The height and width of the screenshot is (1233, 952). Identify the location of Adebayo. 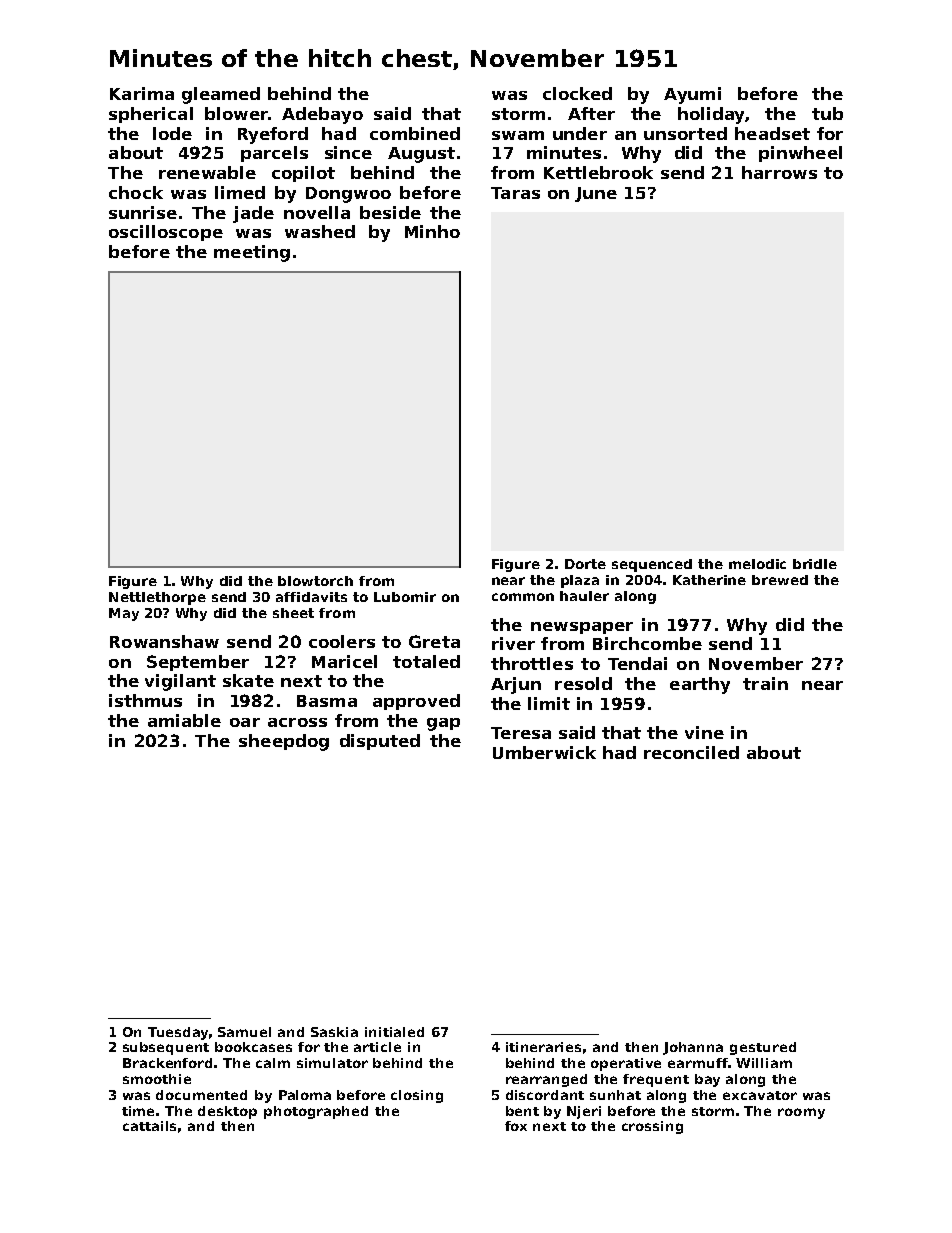
(322, 115).
